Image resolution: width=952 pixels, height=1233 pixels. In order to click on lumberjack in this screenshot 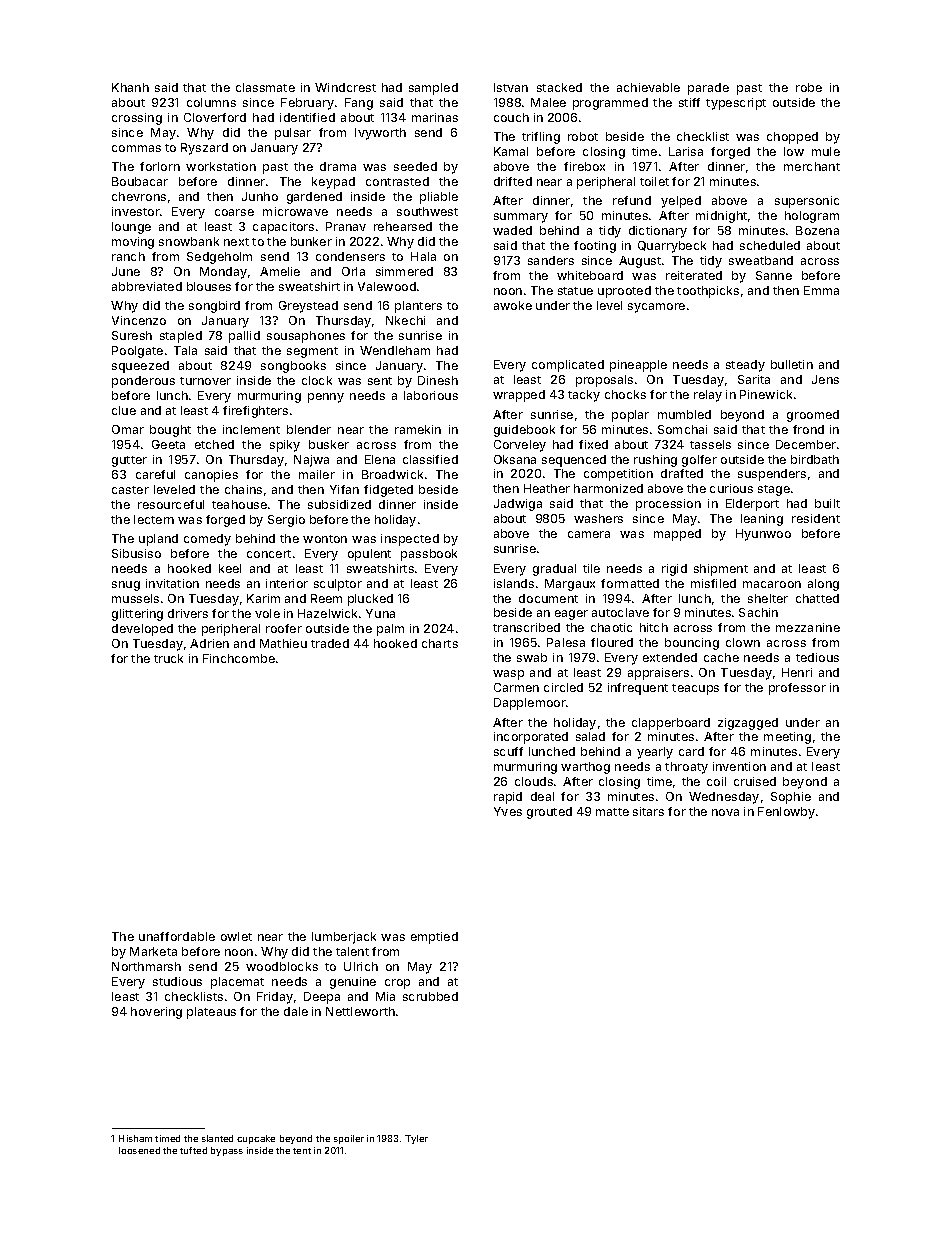, I will do `click(344, 938)`.
